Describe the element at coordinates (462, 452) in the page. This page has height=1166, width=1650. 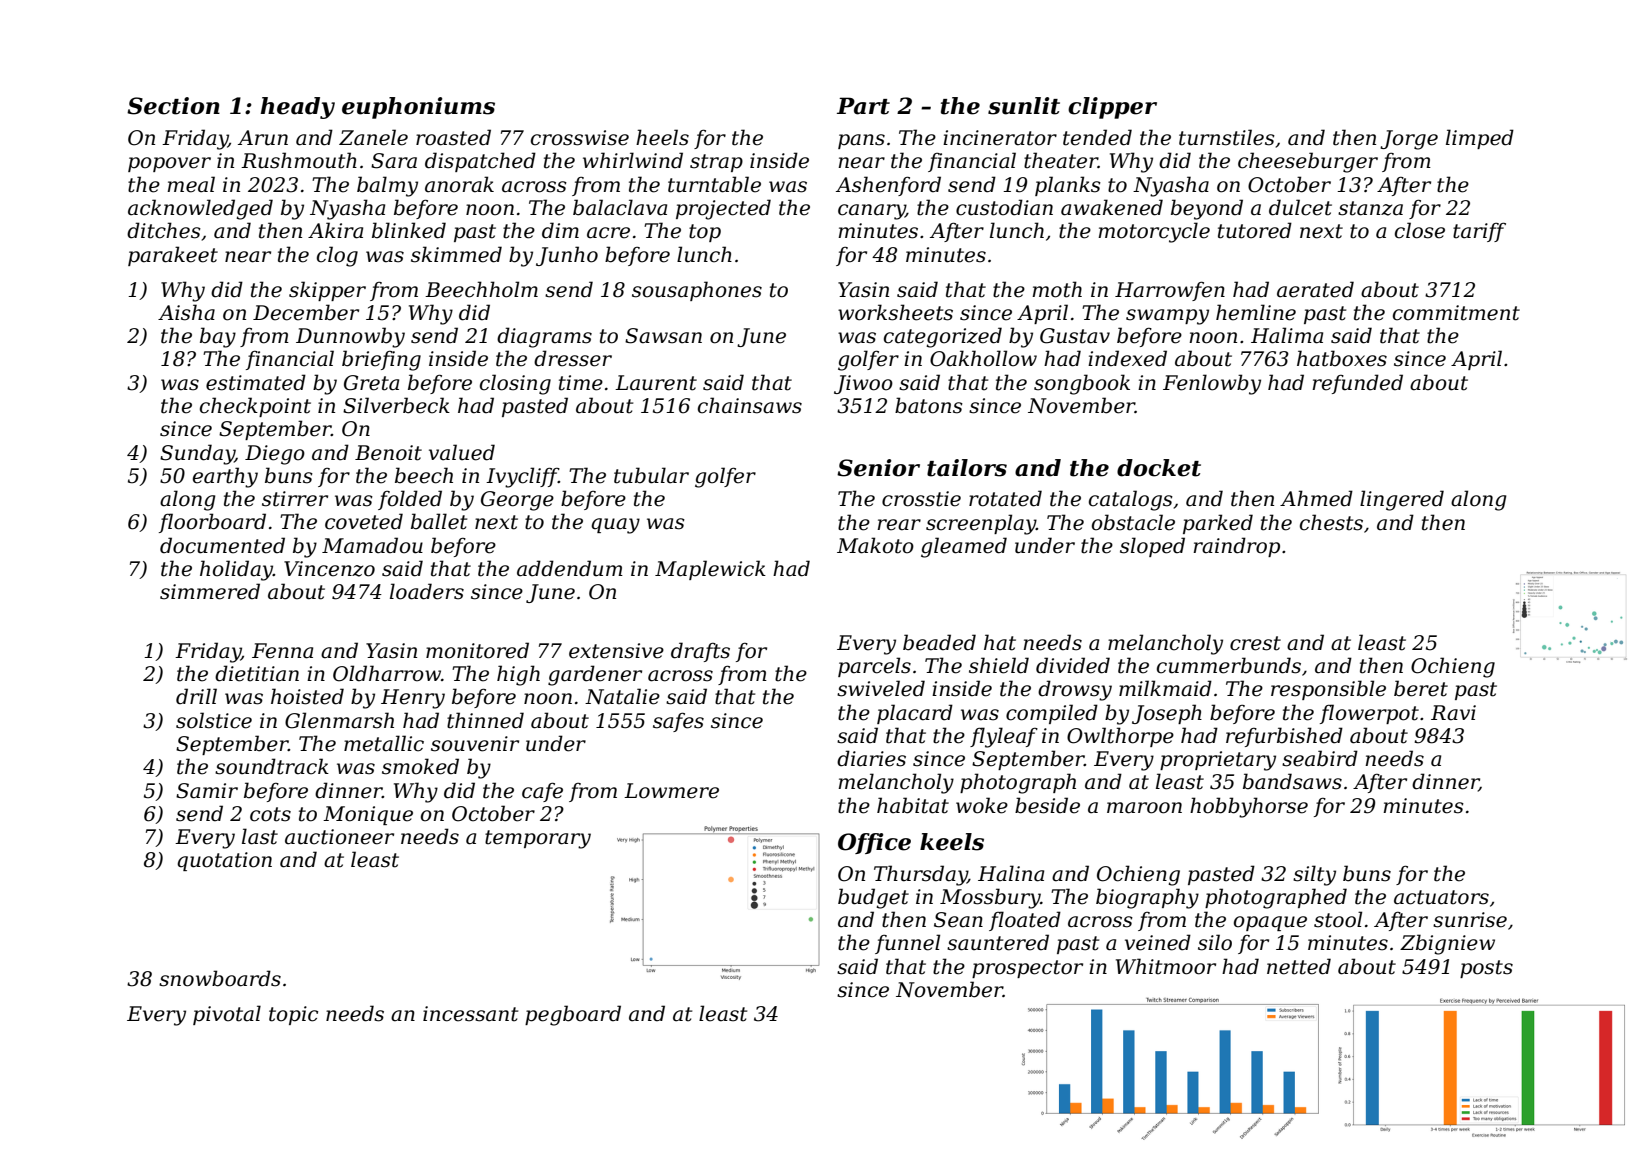
I see `valued` at that location.
